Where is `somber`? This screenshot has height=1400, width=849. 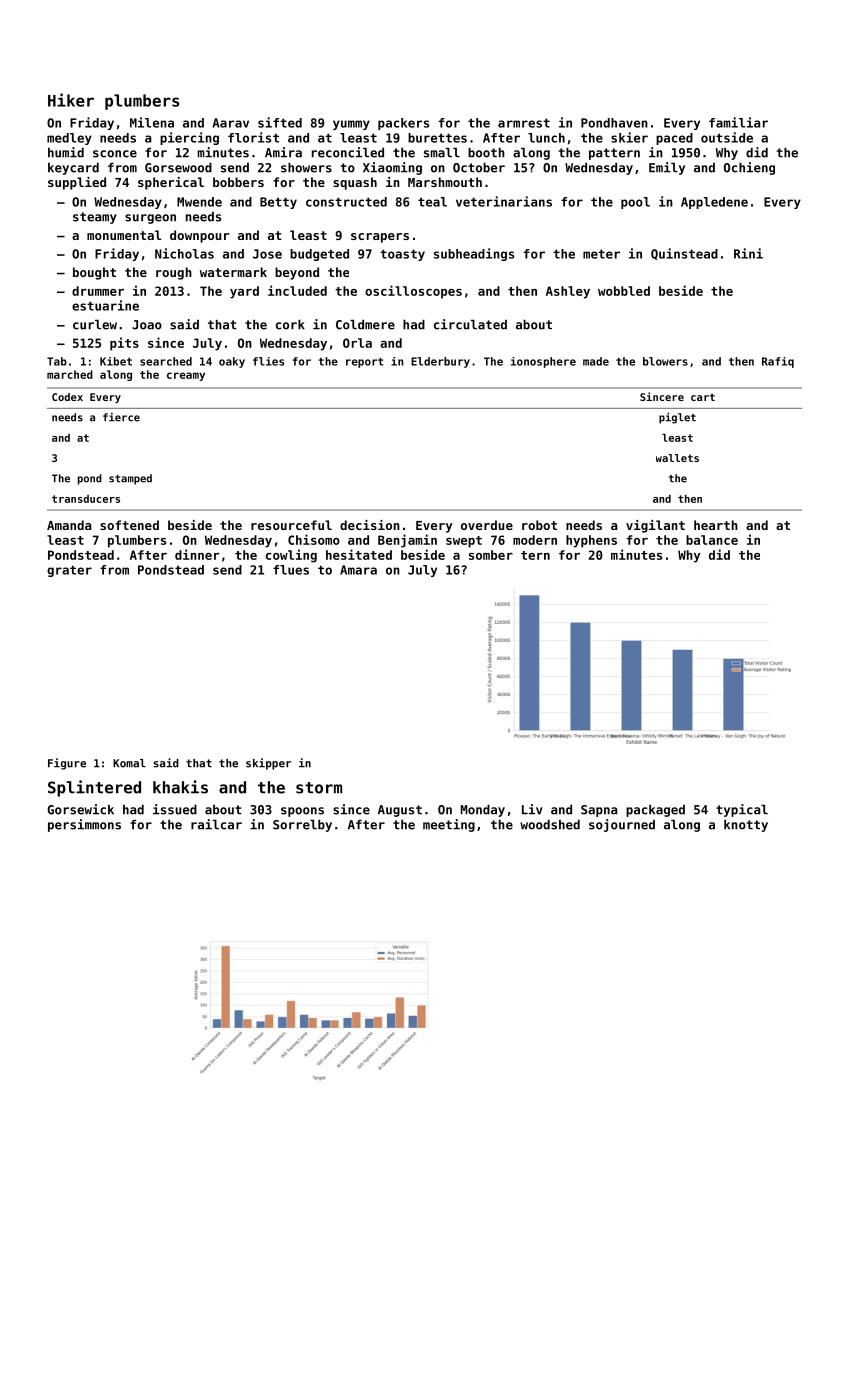 somber is located at coordinates (491, 555).
